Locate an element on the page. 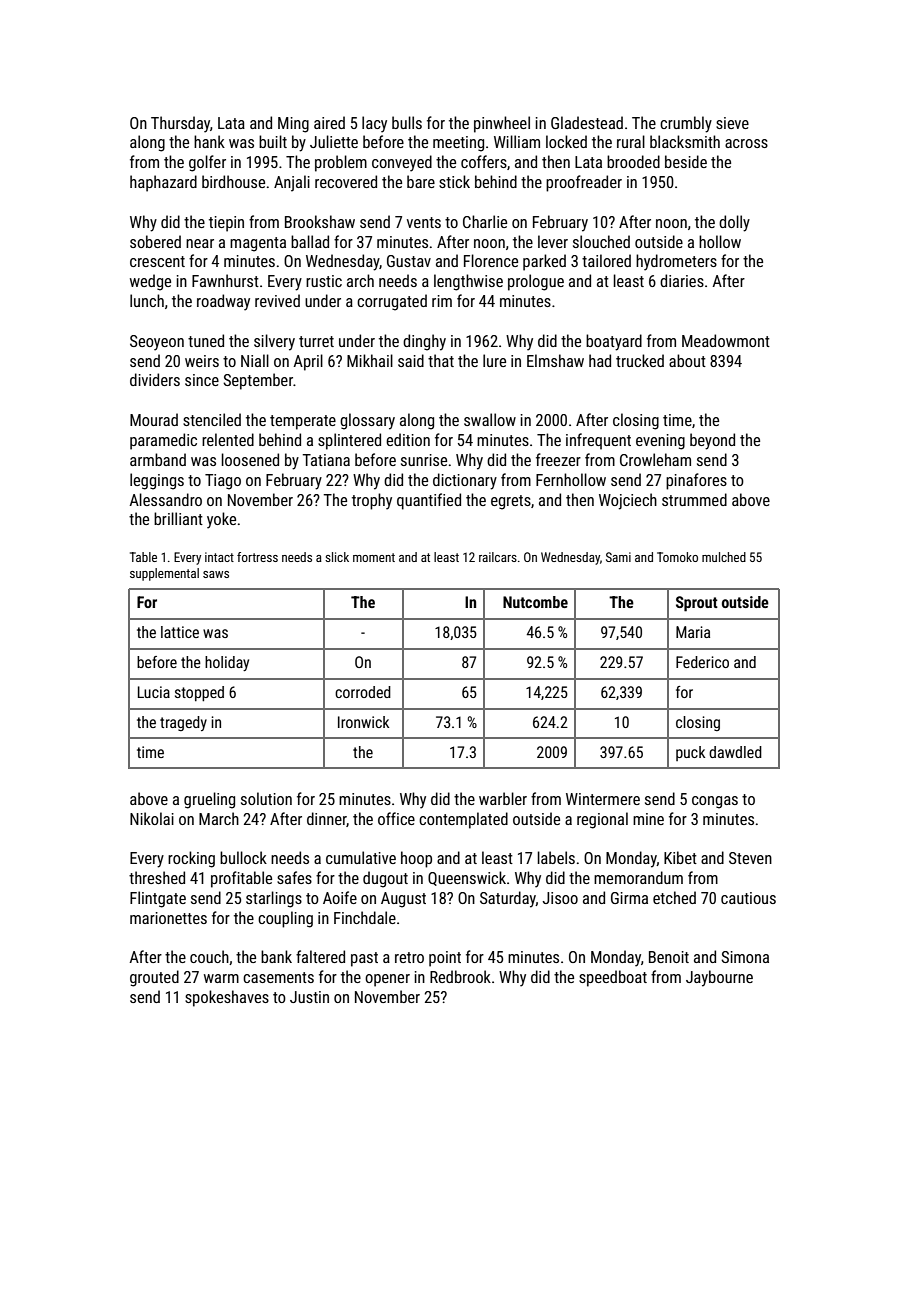 The image size is (908, 1316). pinwheel is located at coordinates (502, 124).
